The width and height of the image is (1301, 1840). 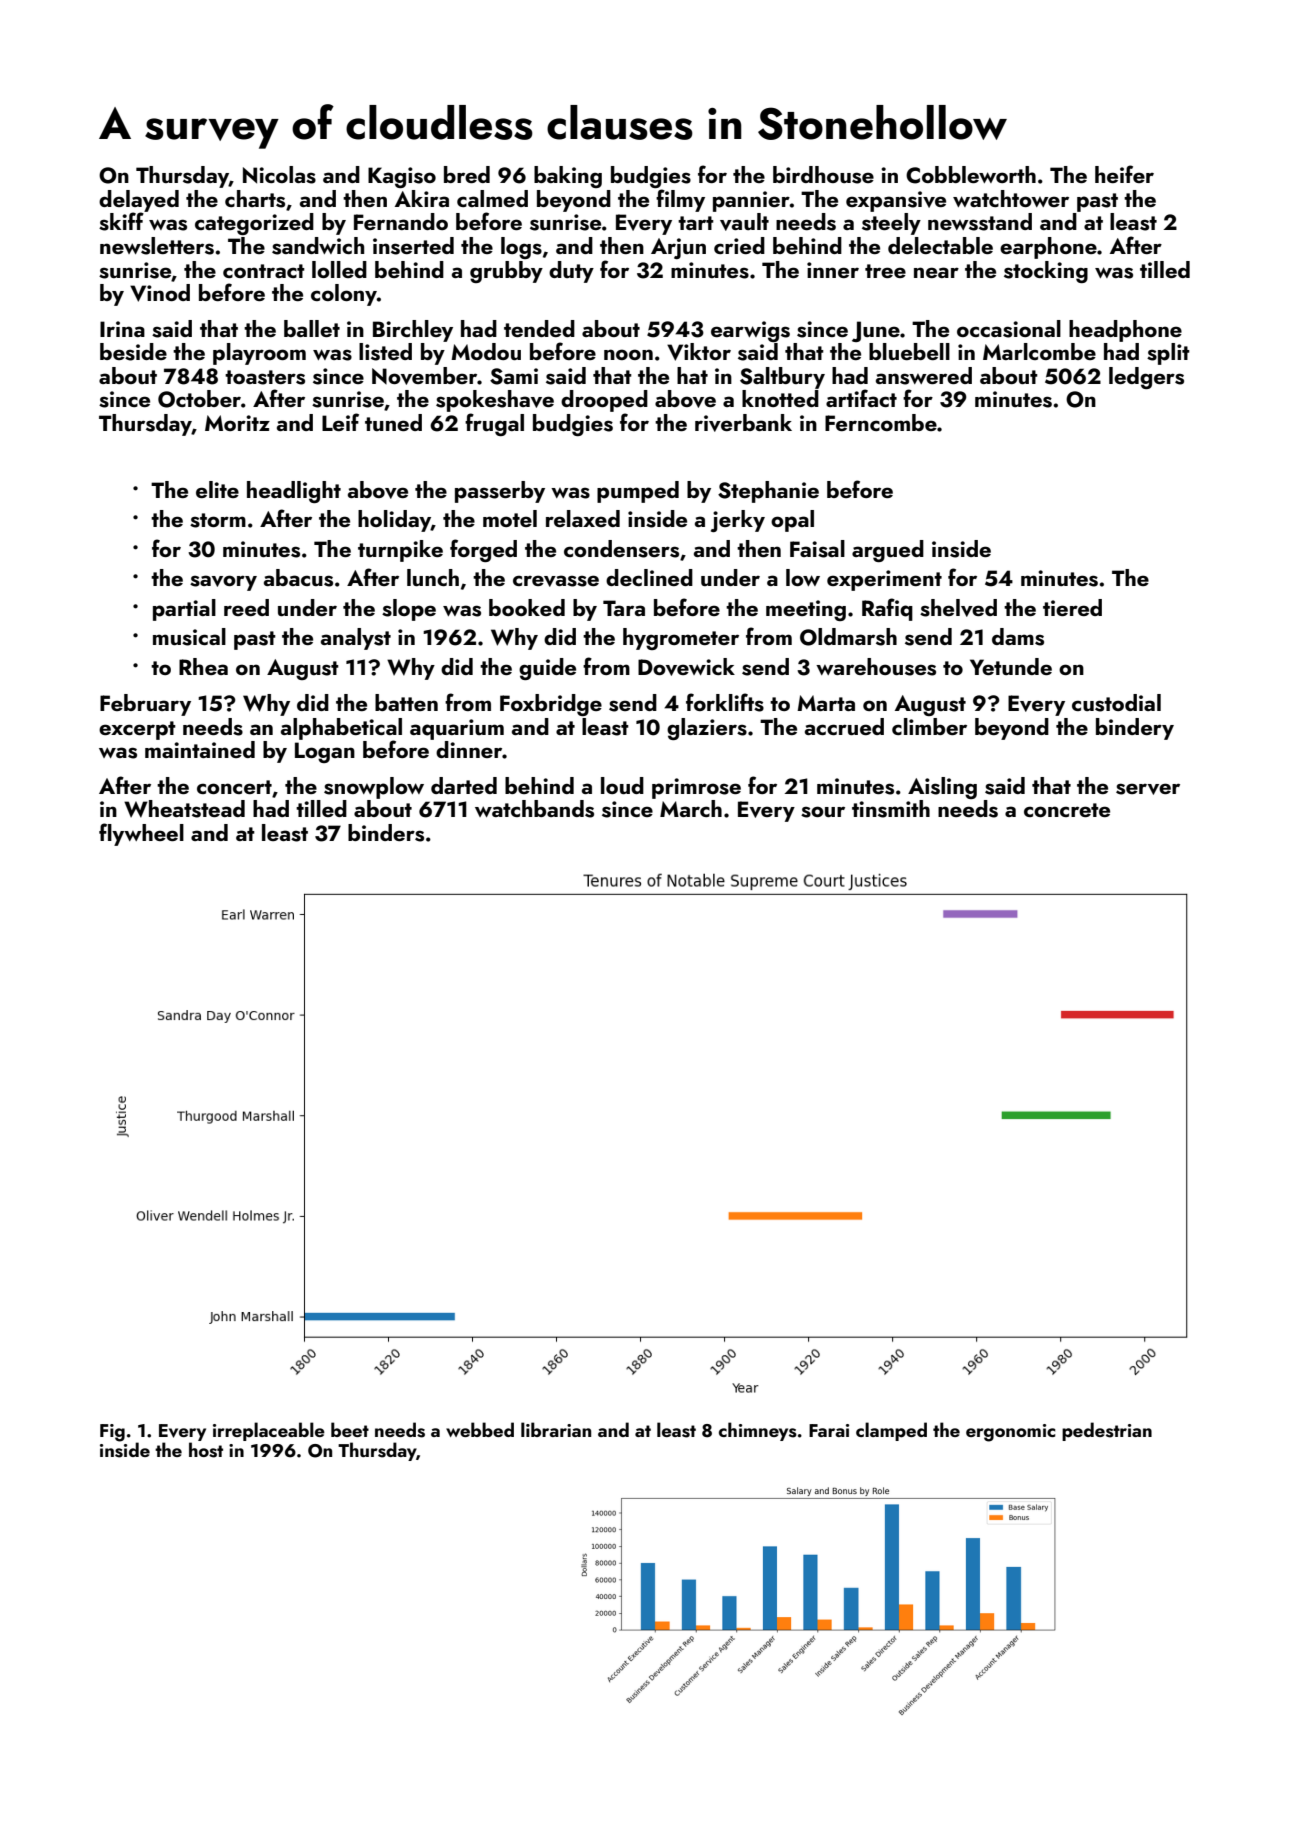 I want to click on expansive, so click(x=896, y=201).
